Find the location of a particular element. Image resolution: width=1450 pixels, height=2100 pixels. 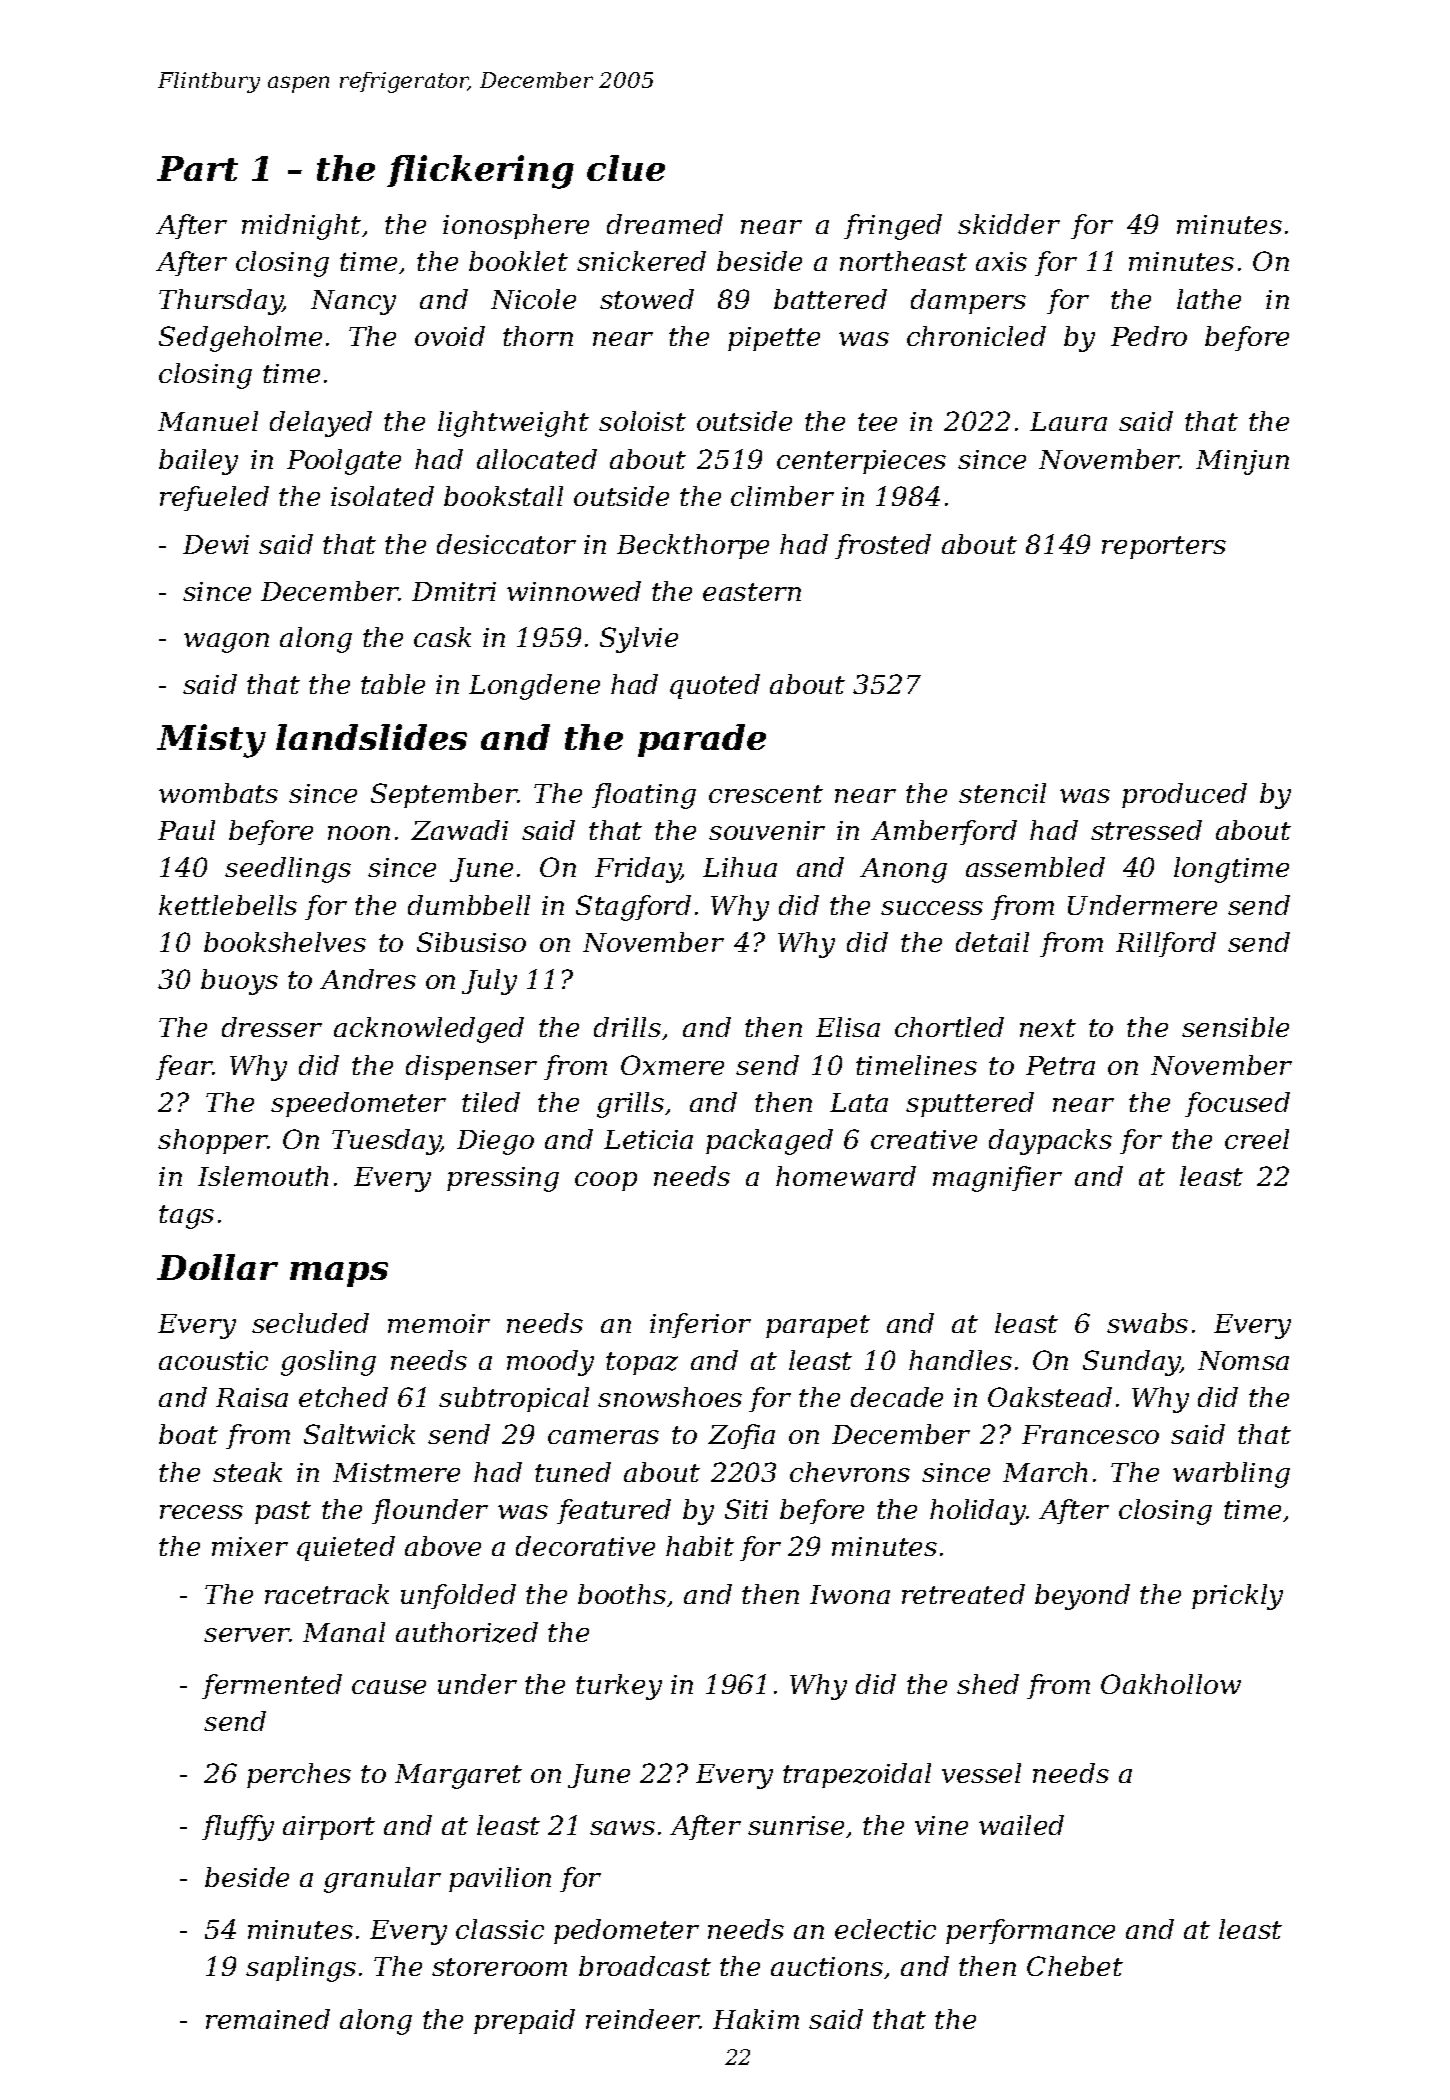

lathe is located at coordinates (1209, 299).
